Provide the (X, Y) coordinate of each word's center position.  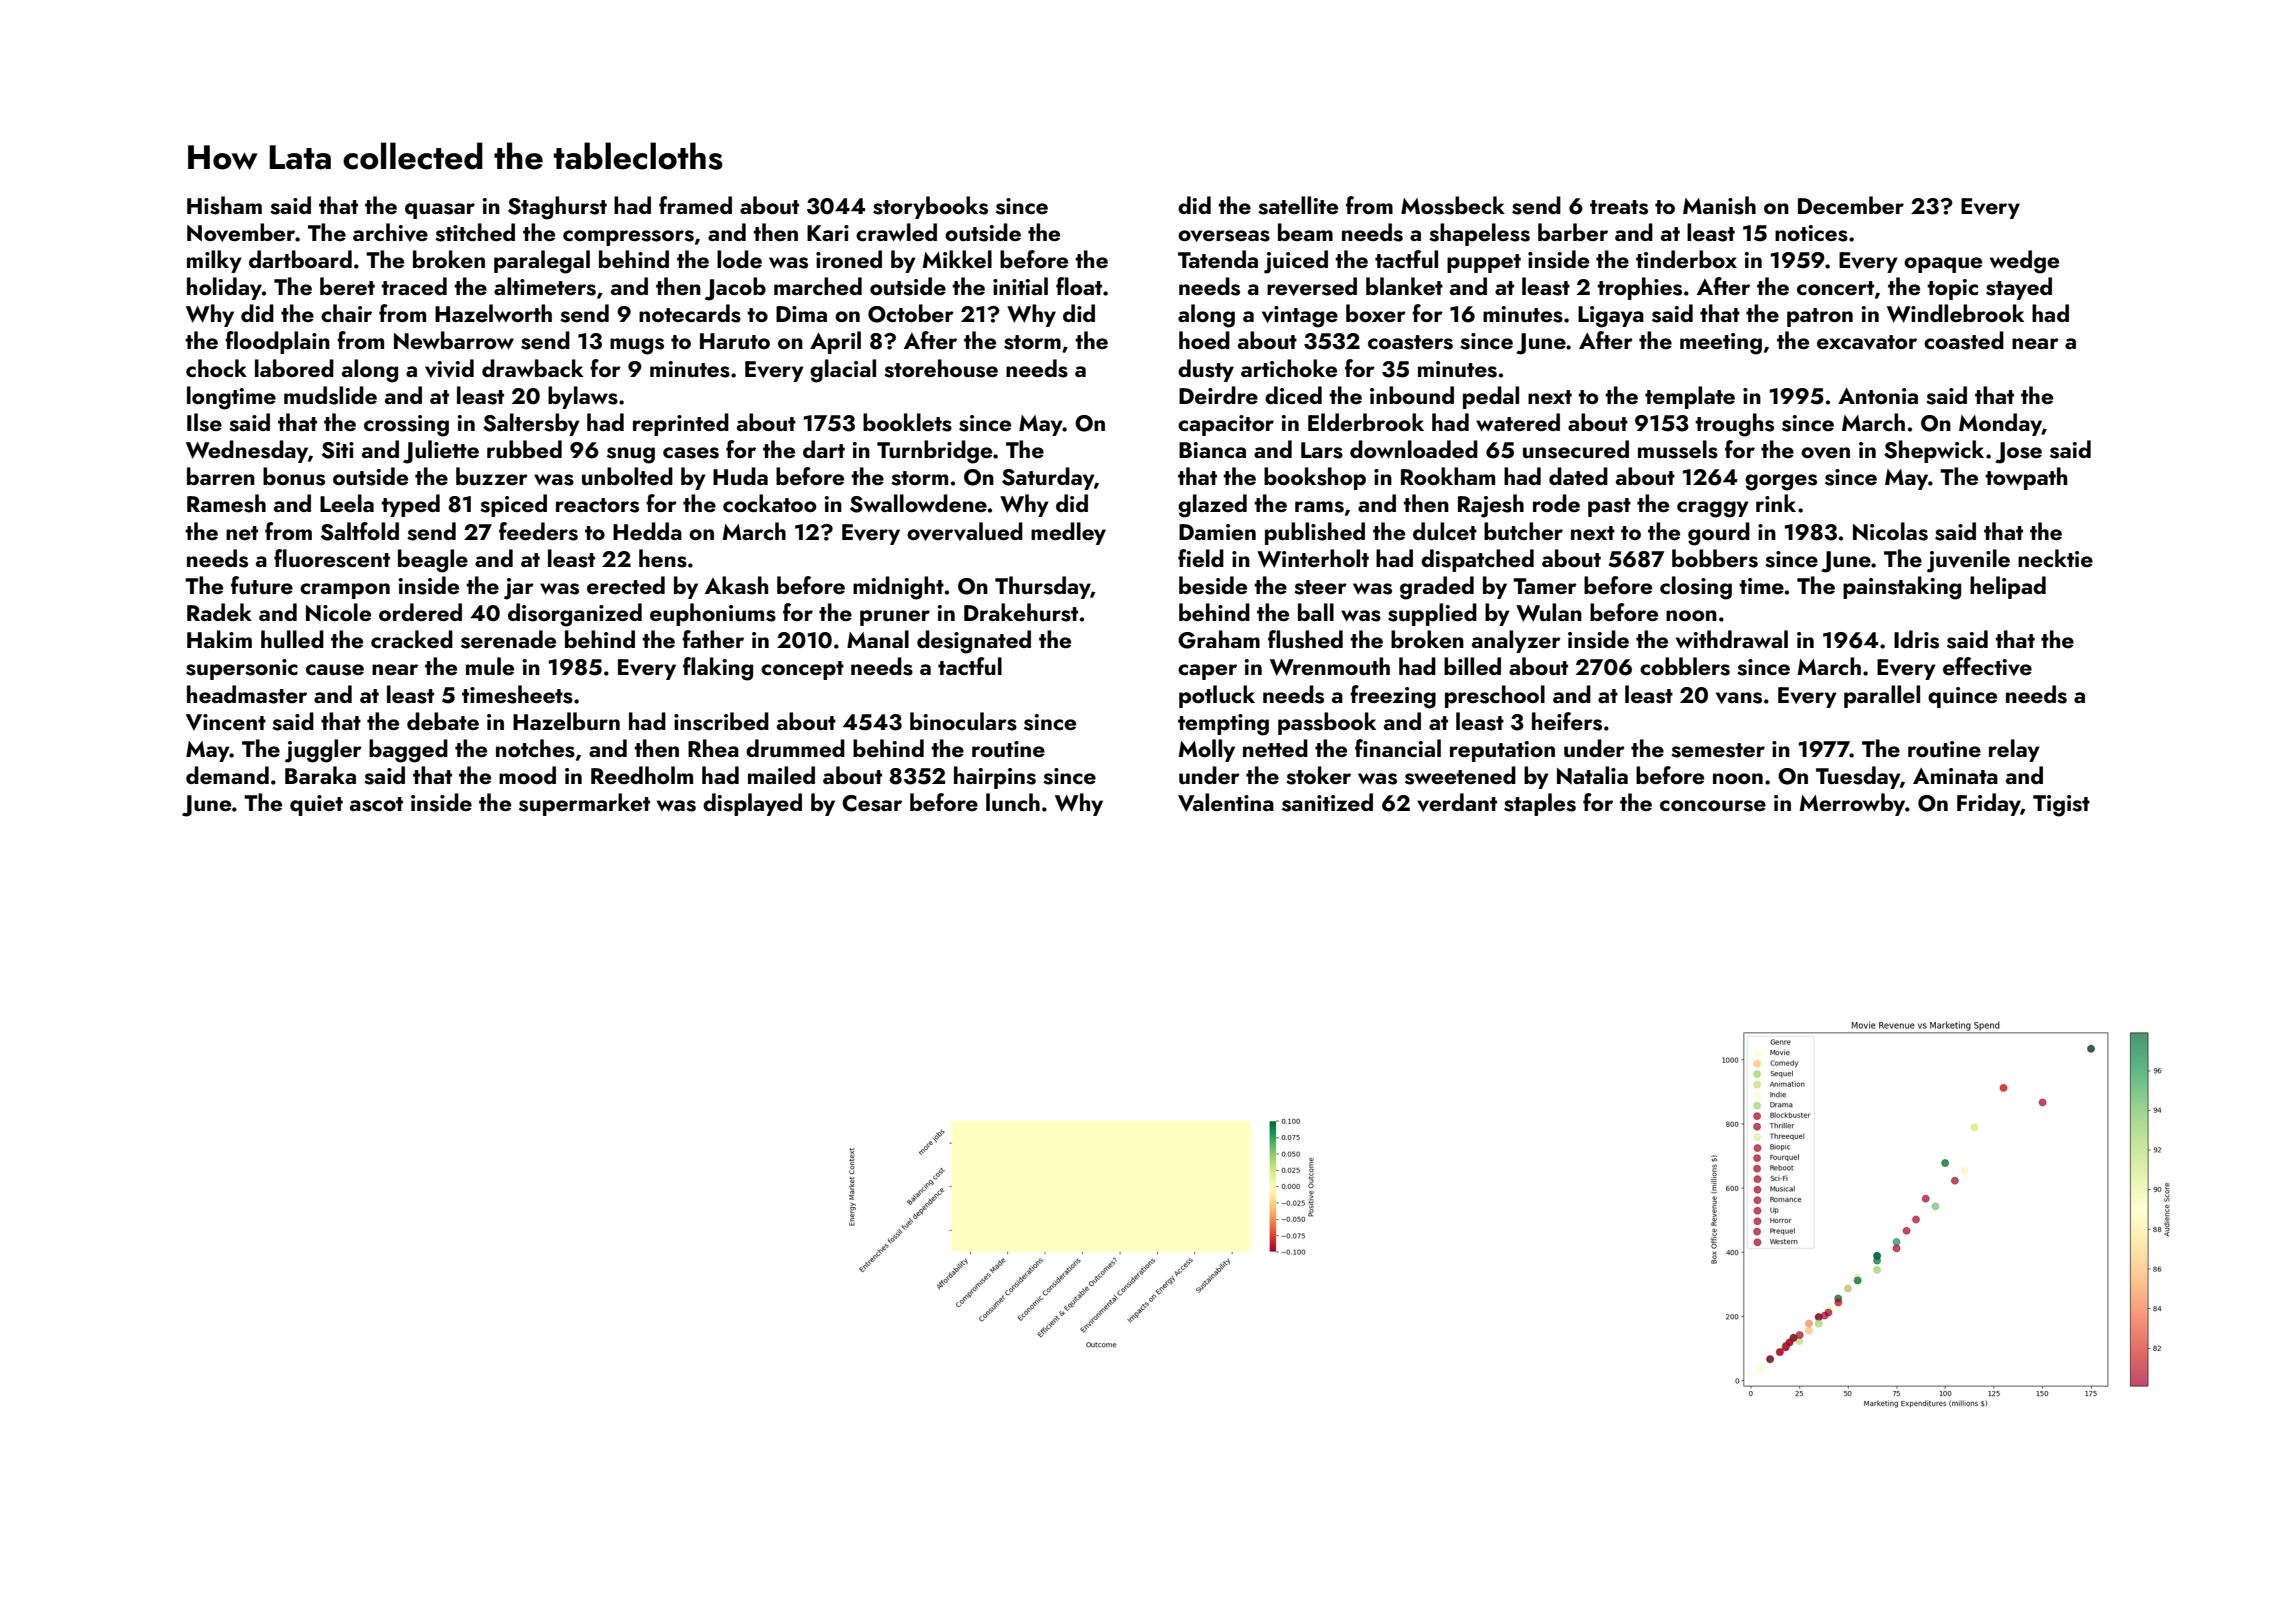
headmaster (247, 694)
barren (221, 476)
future (262, 585)
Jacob (735, 289)
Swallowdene (918, 503)
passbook (1327, 723)
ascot (376, 804)
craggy (1713, 509)
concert (1835, 288)
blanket (1404, 286)
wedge (2024, 262)
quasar (440, 211)
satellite (1298, 205)
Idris (1916, 639)
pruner (895, 618)
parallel (1882, 696)
